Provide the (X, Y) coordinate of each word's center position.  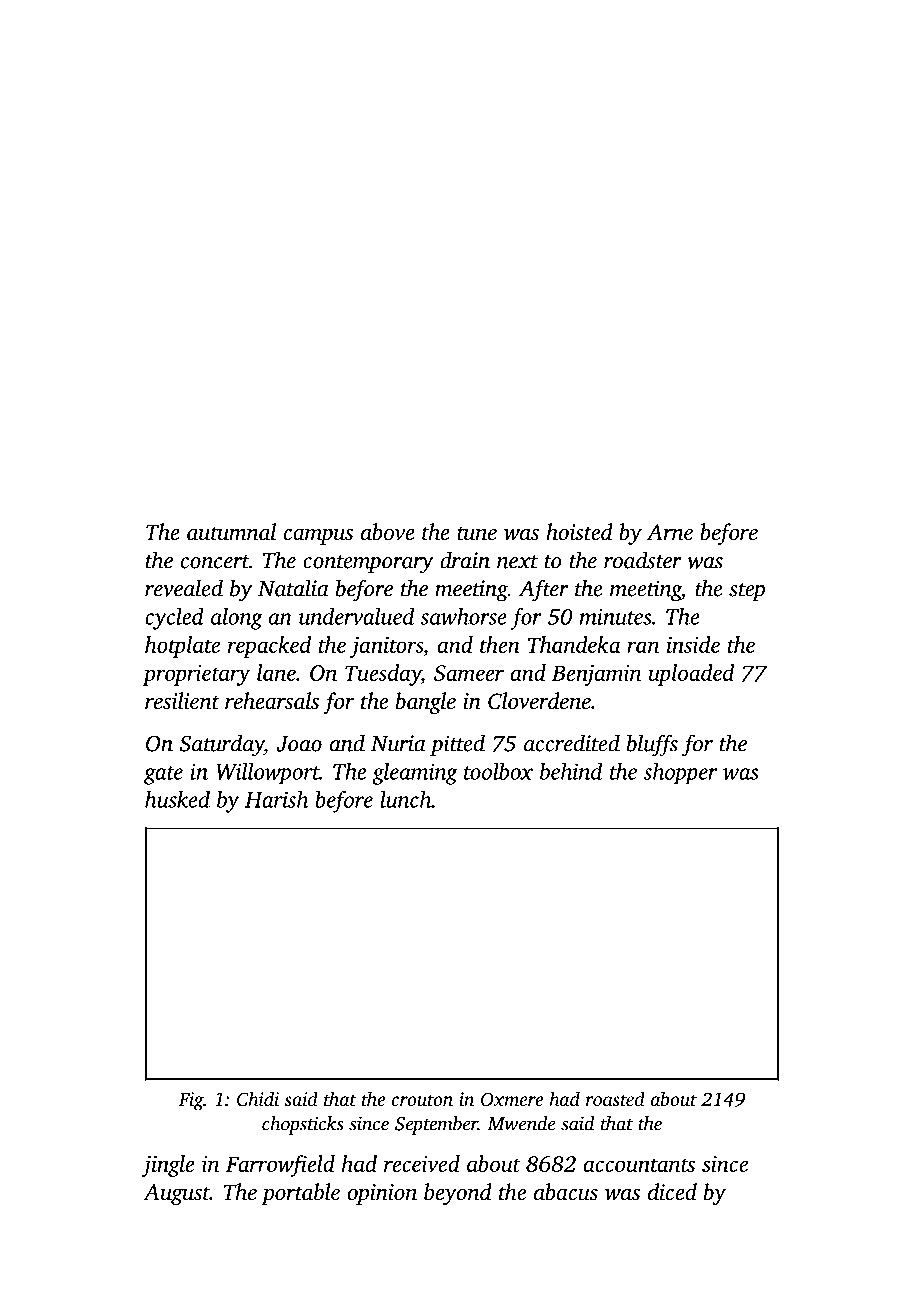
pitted (457, 745)
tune (477, 534)
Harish (277, 799)
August (176, 1194)
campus (318, 537)
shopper (680, 773)
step (747, 592)
